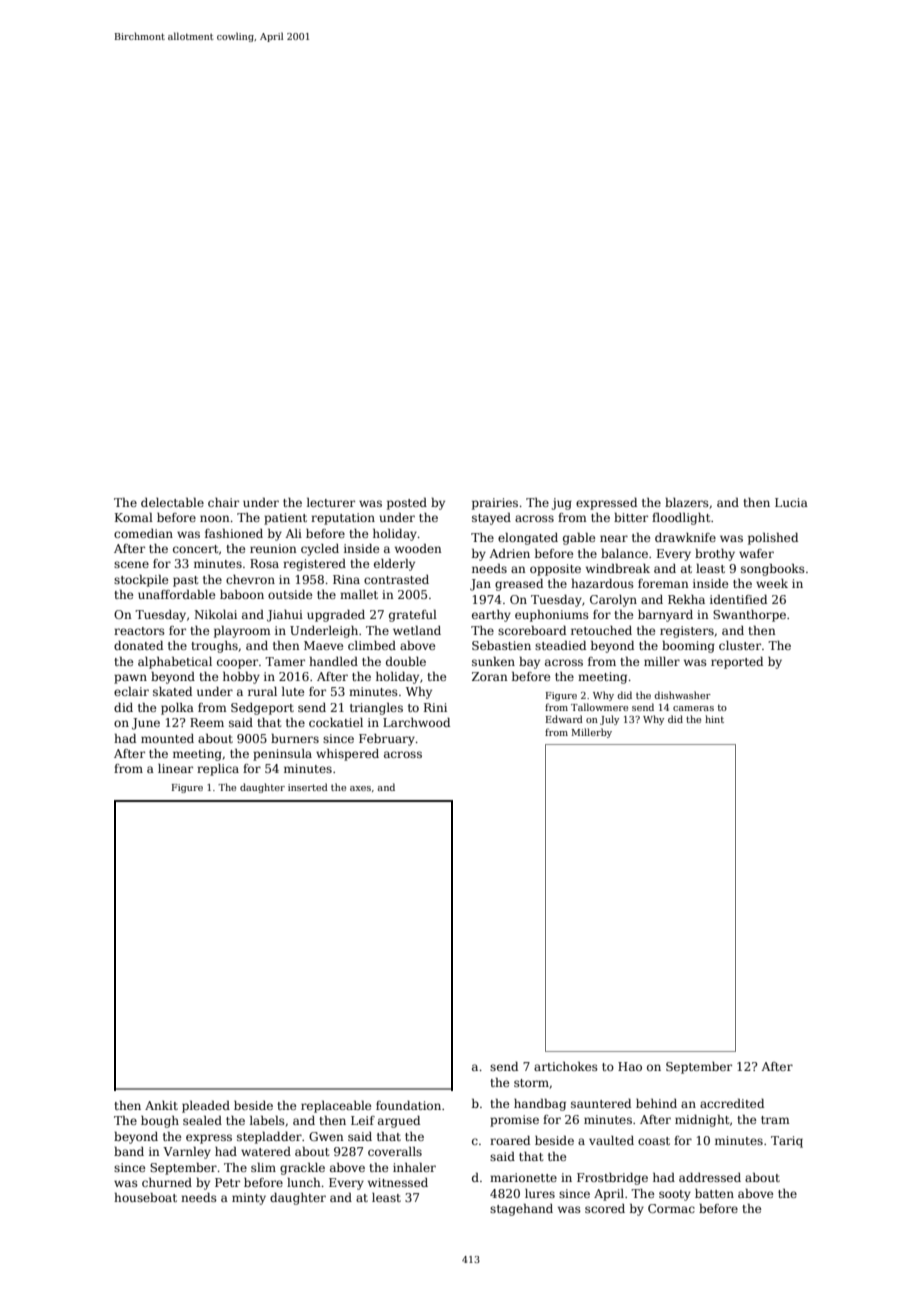 This screenshot has width=924, height=1308. I want to click on replaceable, so click(336, 1107).
